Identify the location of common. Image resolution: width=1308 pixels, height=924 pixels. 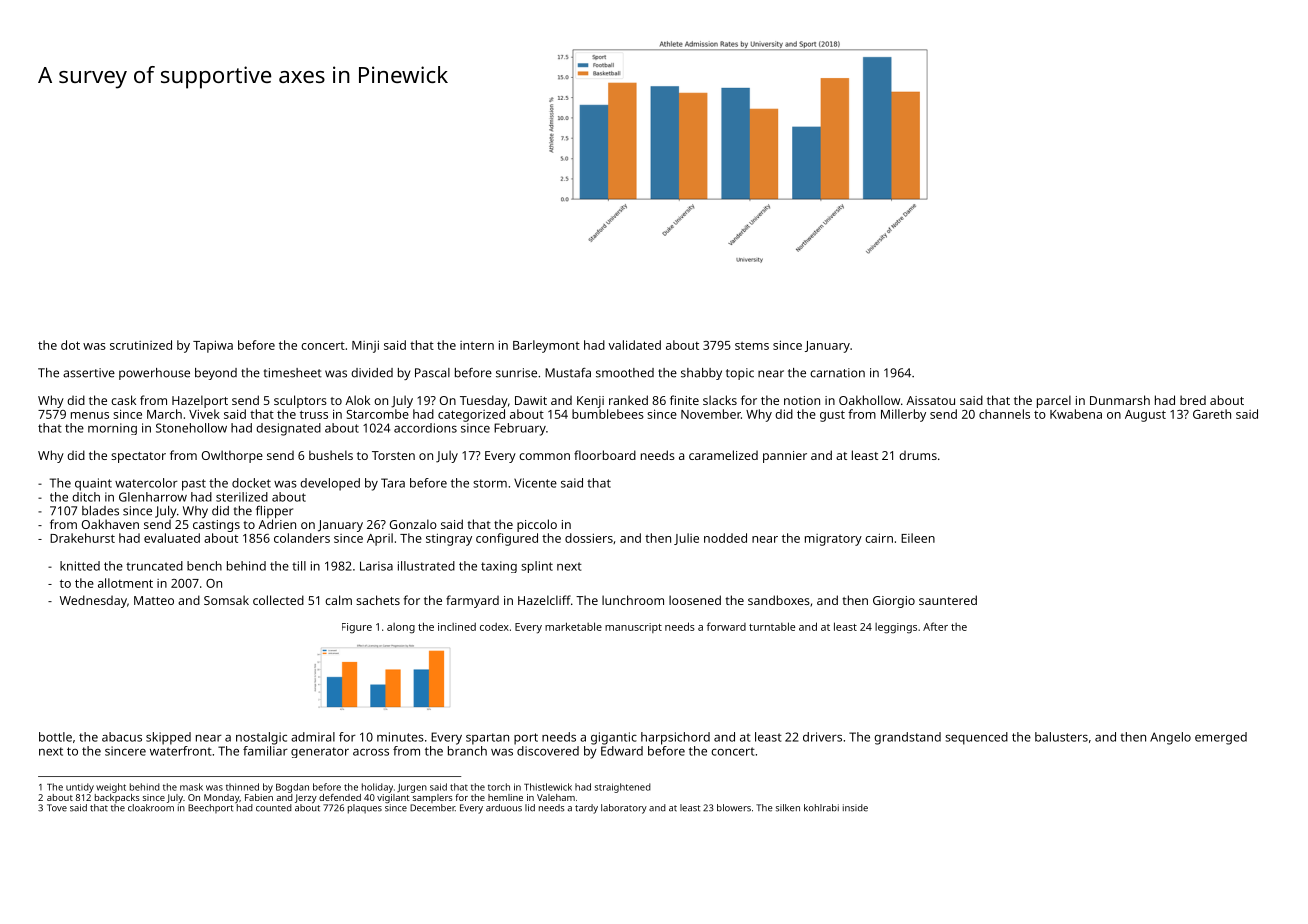
(544, 456).
